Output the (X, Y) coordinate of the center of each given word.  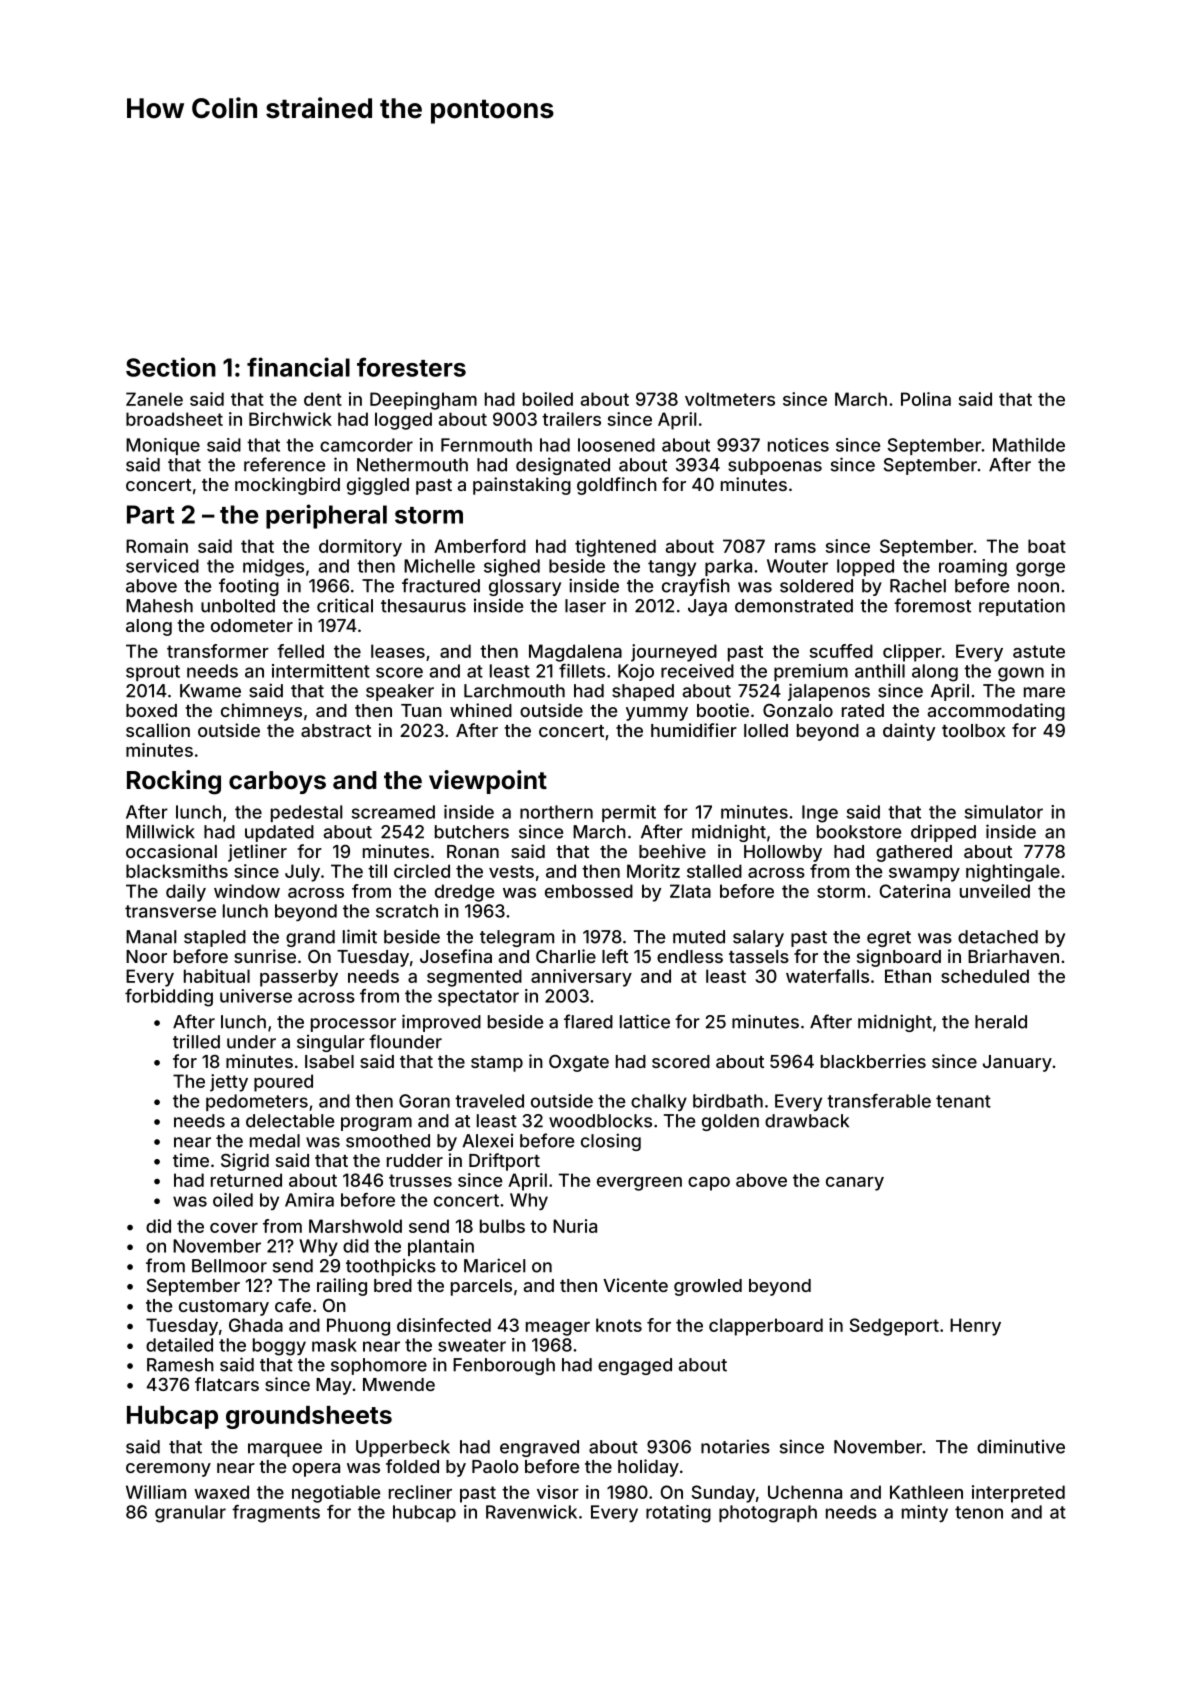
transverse (170, 911)
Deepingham (423, 401)
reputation (1022, 607)
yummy (657, 714)
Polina (926, 399)
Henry (975, 1327)
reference (284, 464)
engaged (635, 1366)
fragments (276, 1514)
